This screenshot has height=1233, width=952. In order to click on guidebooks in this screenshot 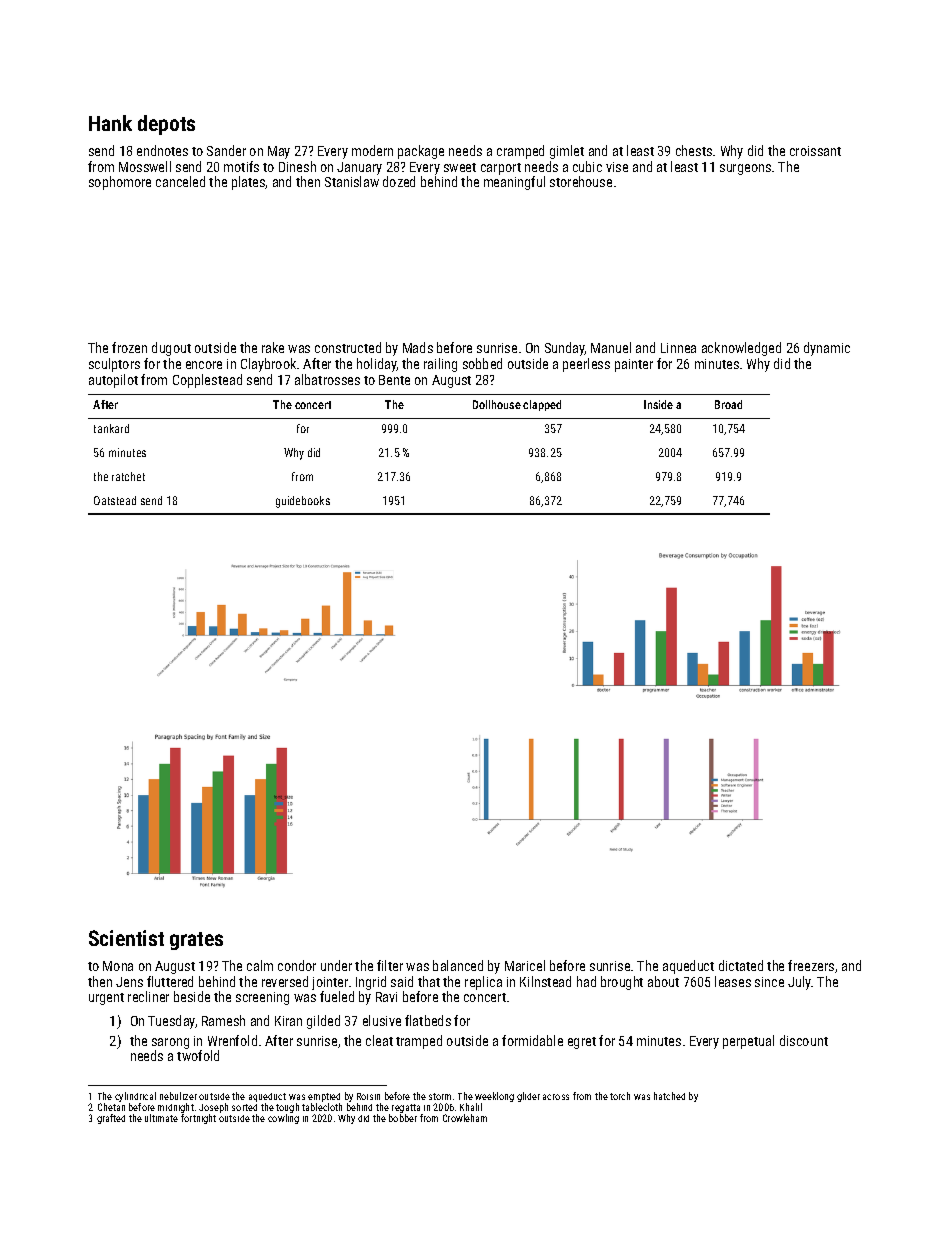, I will do `click(303, 502)`.
